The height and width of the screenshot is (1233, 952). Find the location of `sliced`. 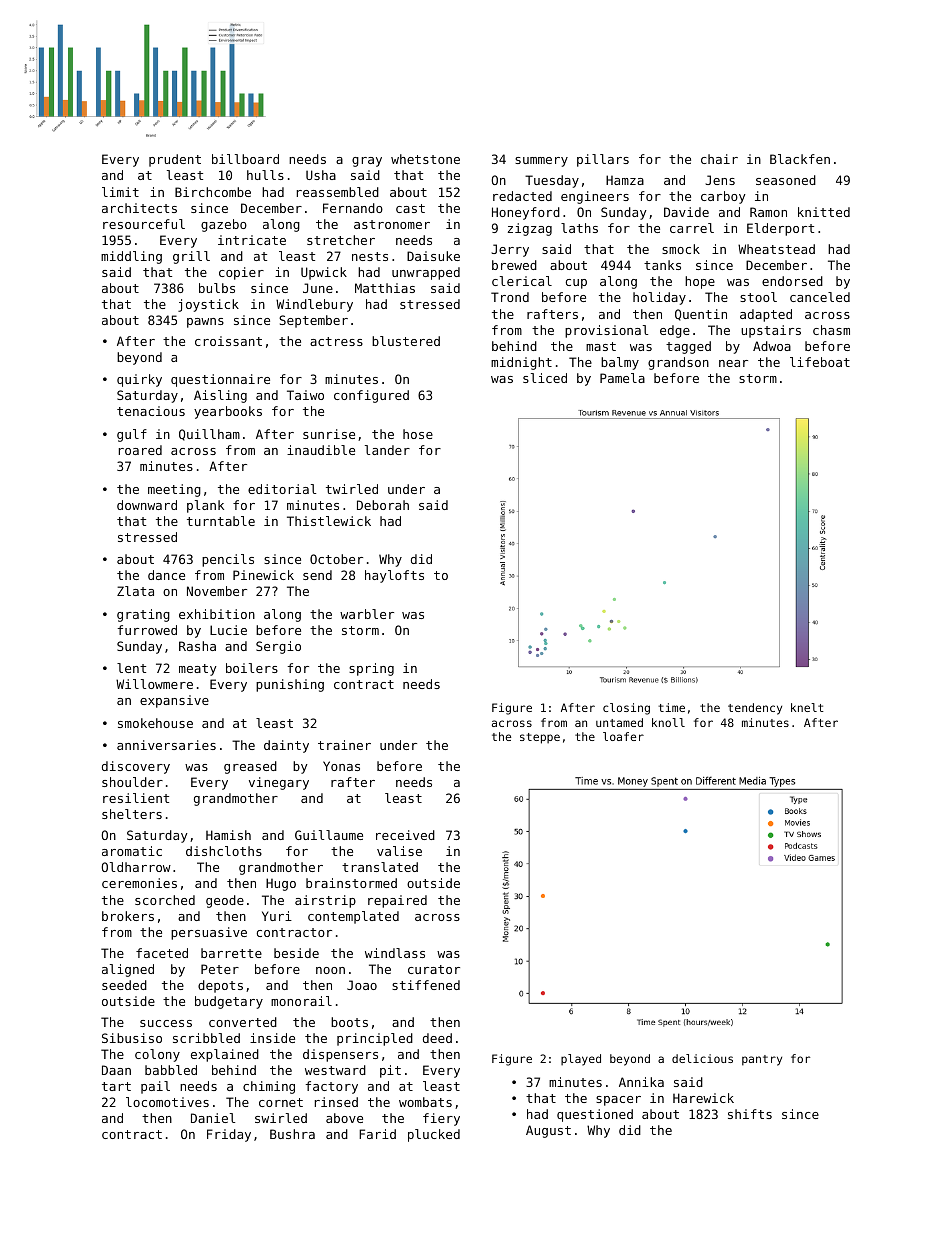

sliced is located at coordinates (545, 378).
